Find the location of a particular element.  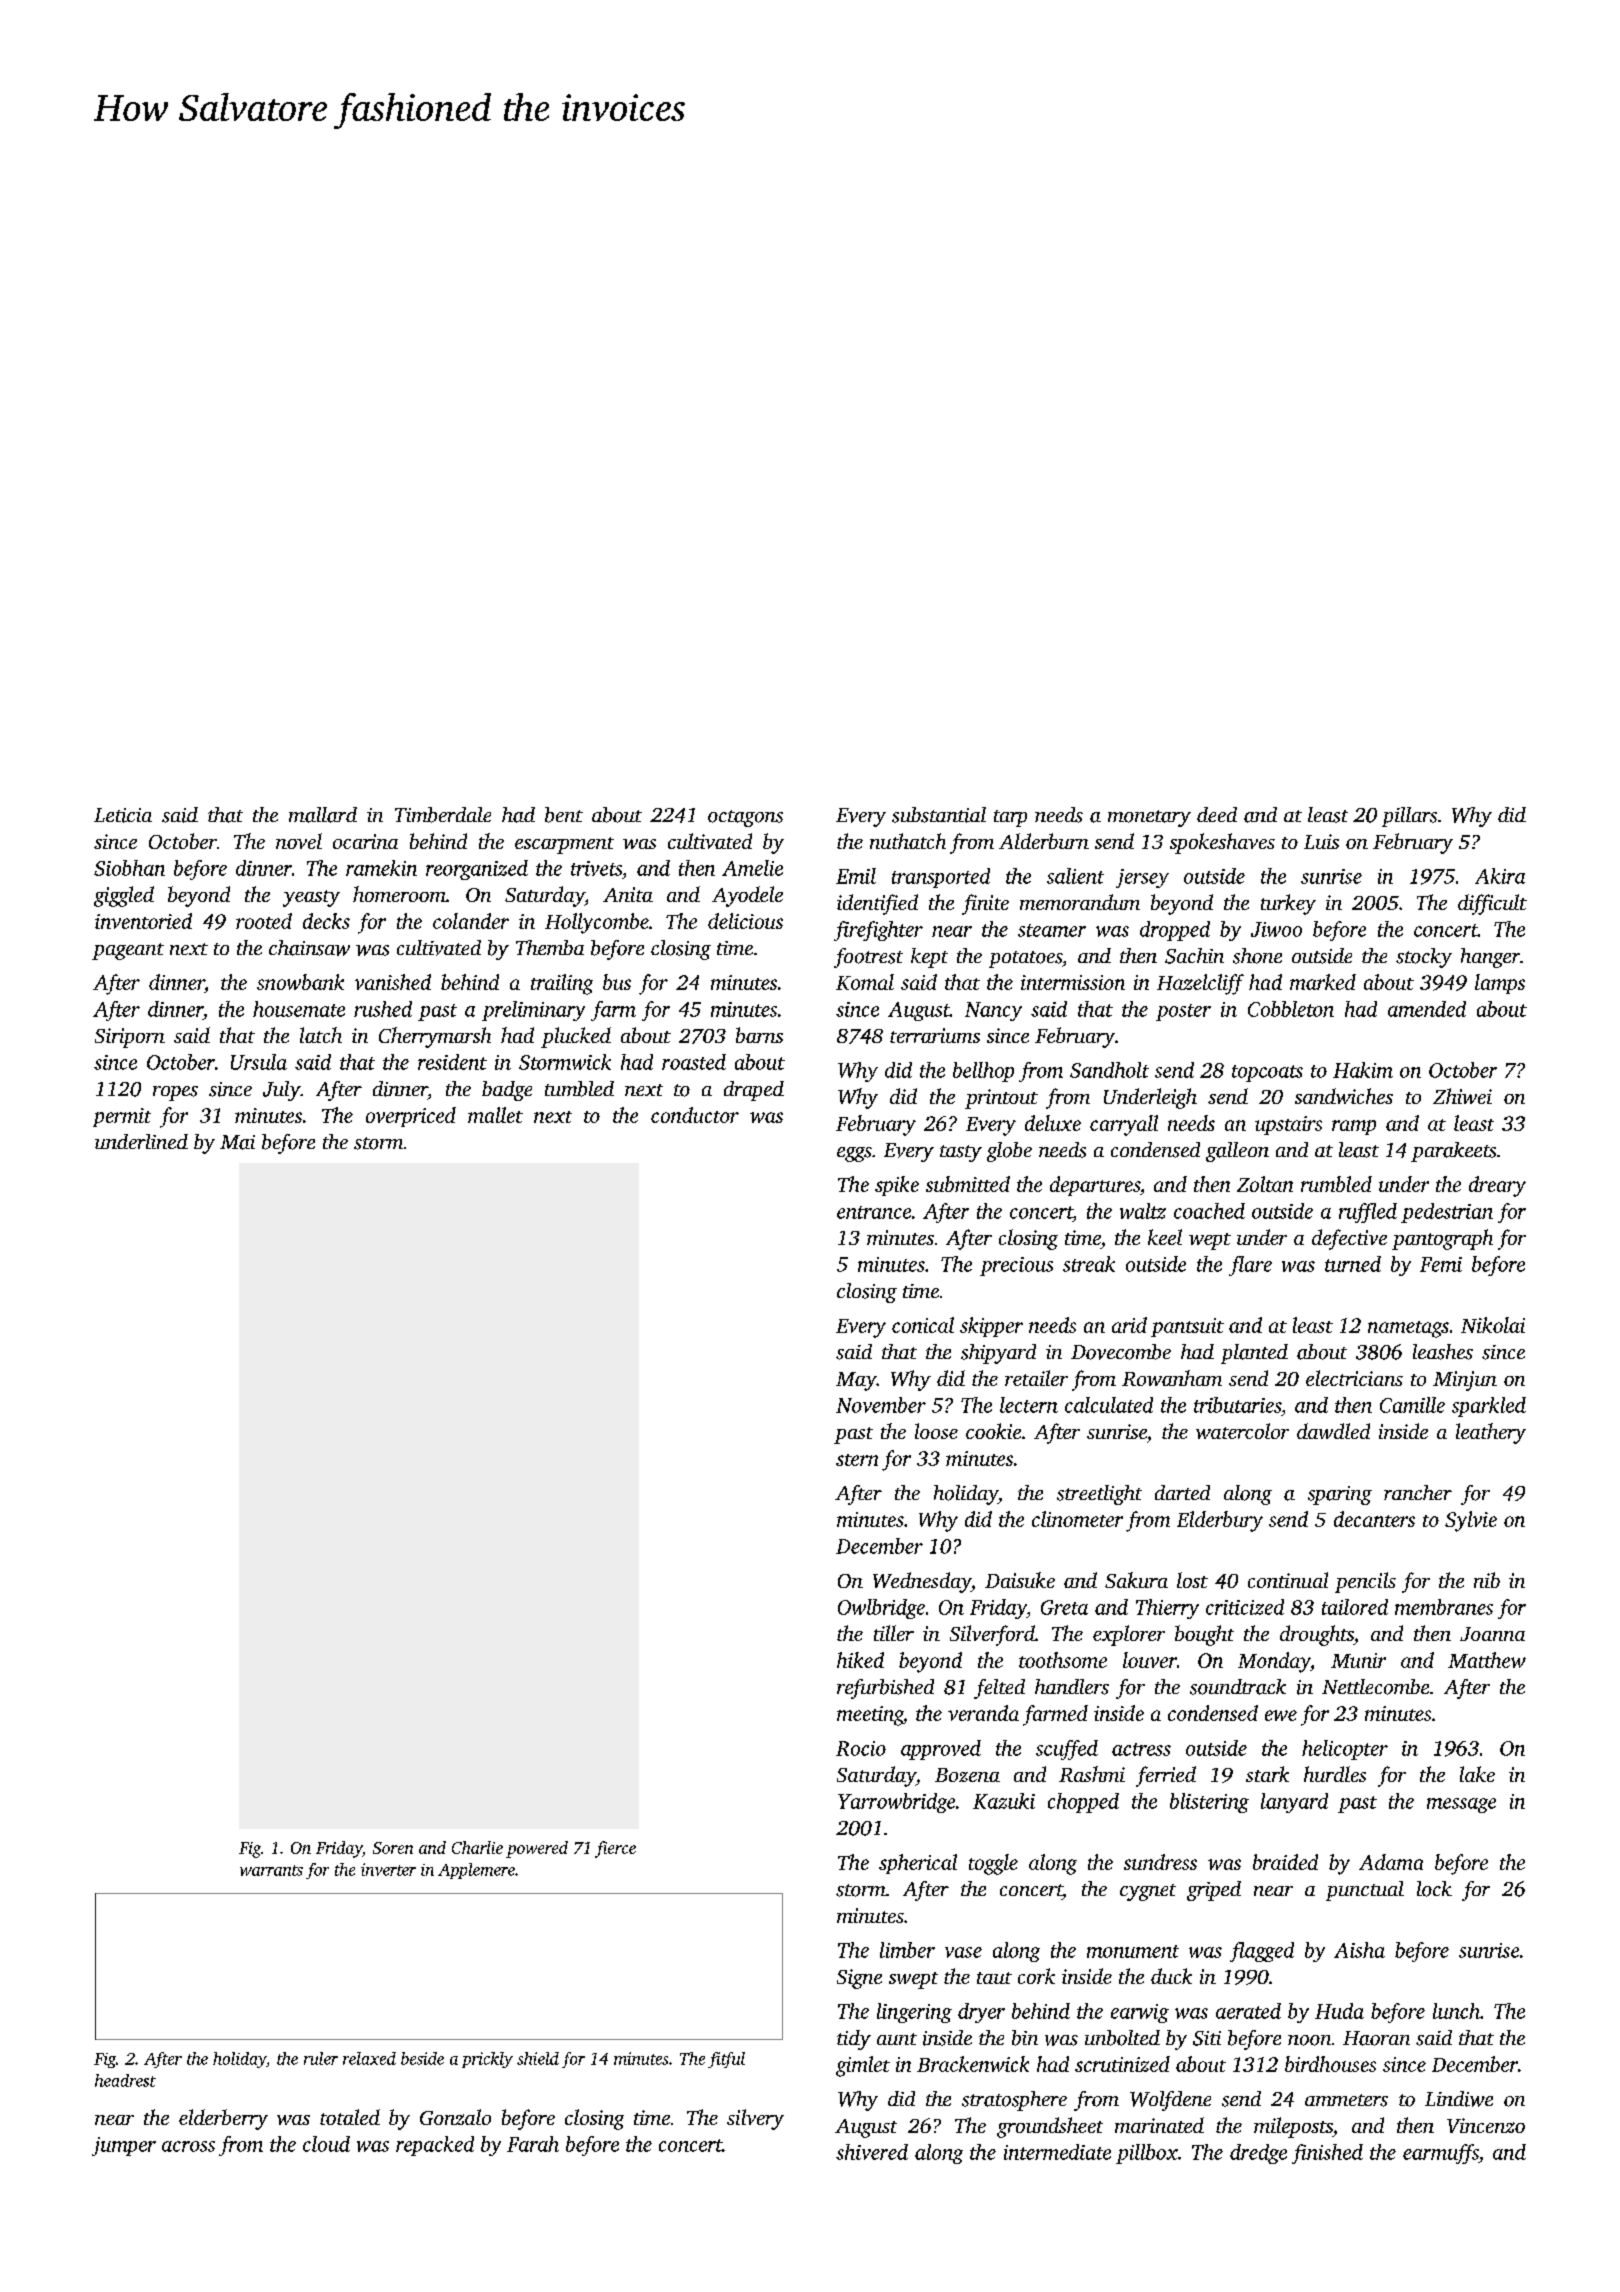

Timberdale is located at coordinates (443, 815).
